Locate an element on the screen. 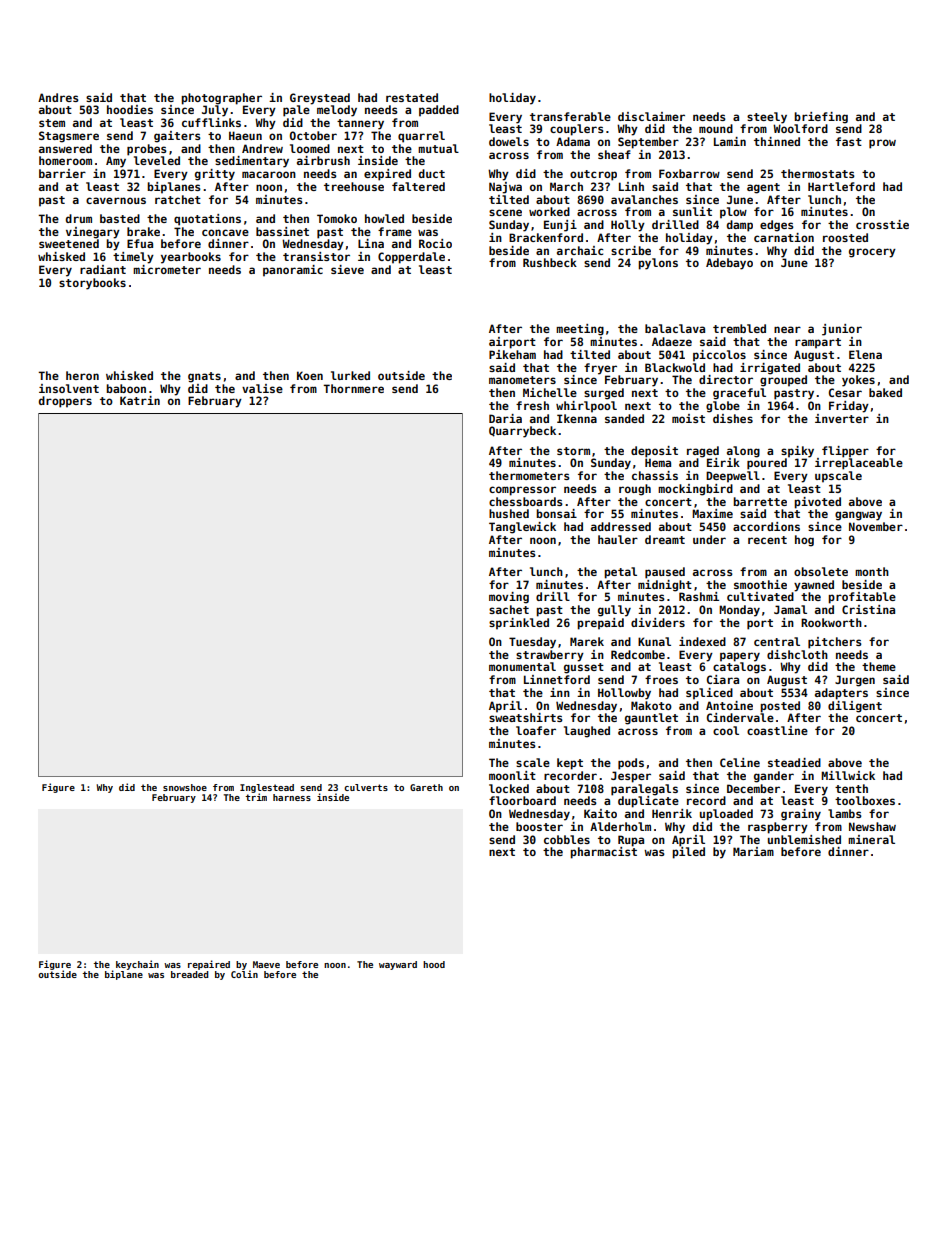  mineral is located at coordinates (871, 839).
